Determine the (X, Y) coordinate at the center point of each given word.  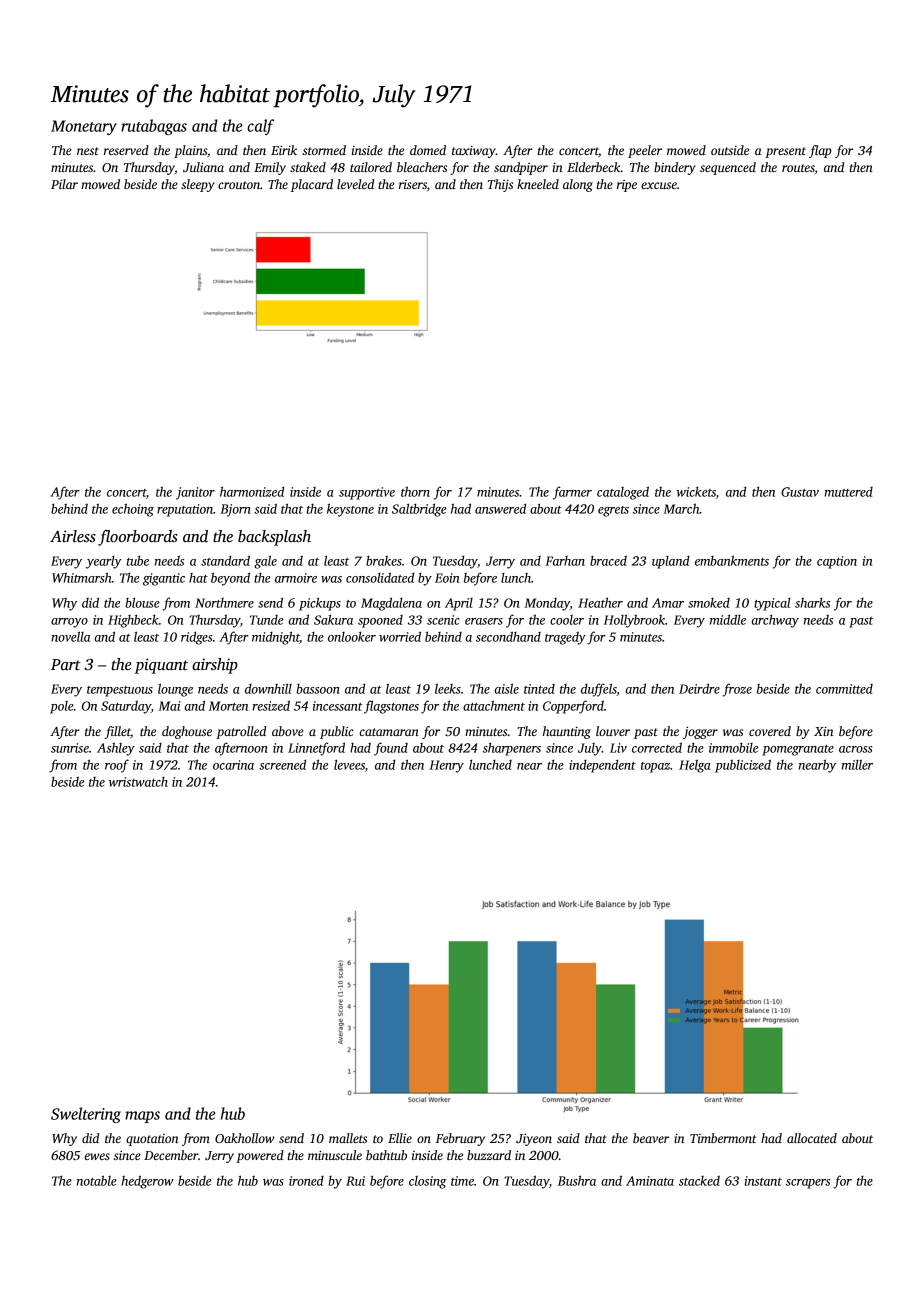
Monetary (84, 127)
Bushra (577, 1180)
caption (837, 562)
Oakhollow (245, 1138)
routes (798, 168)
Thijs (500, 185)
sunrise (70, 748)
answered (500, 508)
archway (775, 621)
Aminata (650, 1181)
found (391, 749)
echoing (133, 510)
